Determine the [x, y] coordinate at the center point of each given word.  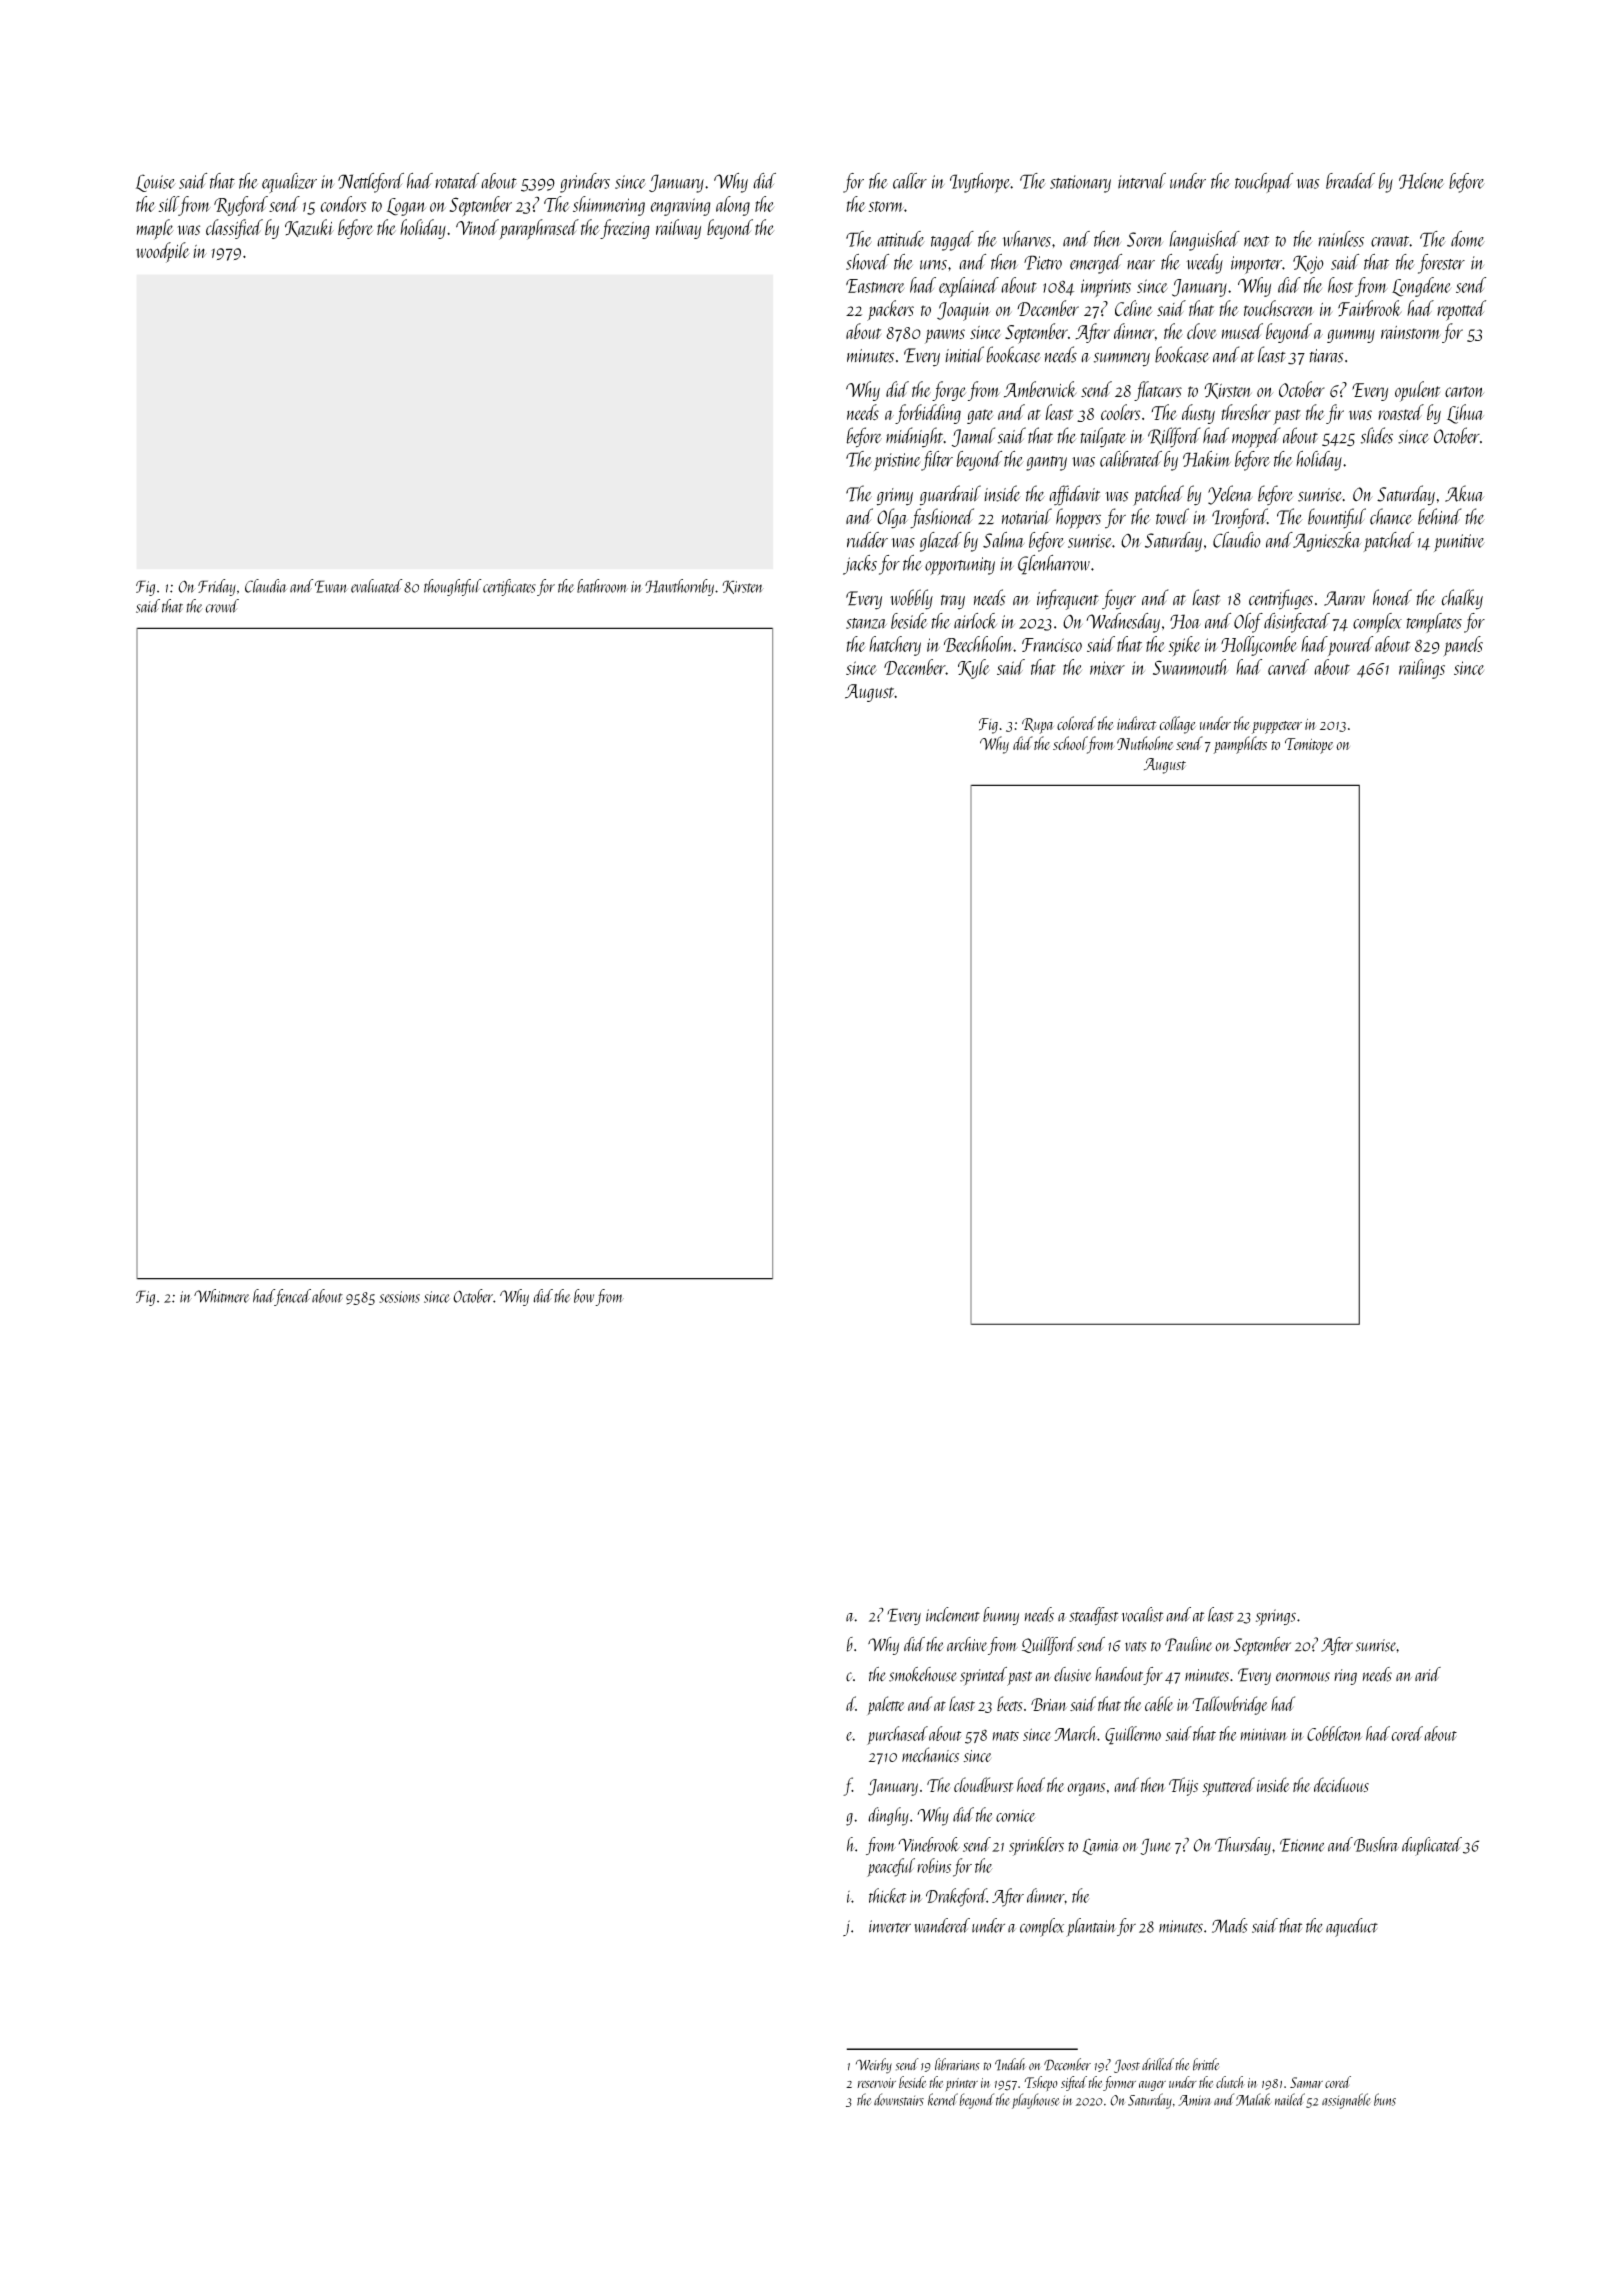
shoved [867, 262]
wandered [942, 1925]
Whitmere [222, 1296]
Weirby [874, 2066]
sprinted [983, 1676]
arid [1428, 1674]
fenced [293, 1297]
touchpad [1264, 183]
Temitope [1309, 746]
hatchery [895, 646]
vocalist [1142, 1614]
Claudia [266, 586]
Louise [156, 183]
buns [1385, 2099]
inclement [953, 1614]
